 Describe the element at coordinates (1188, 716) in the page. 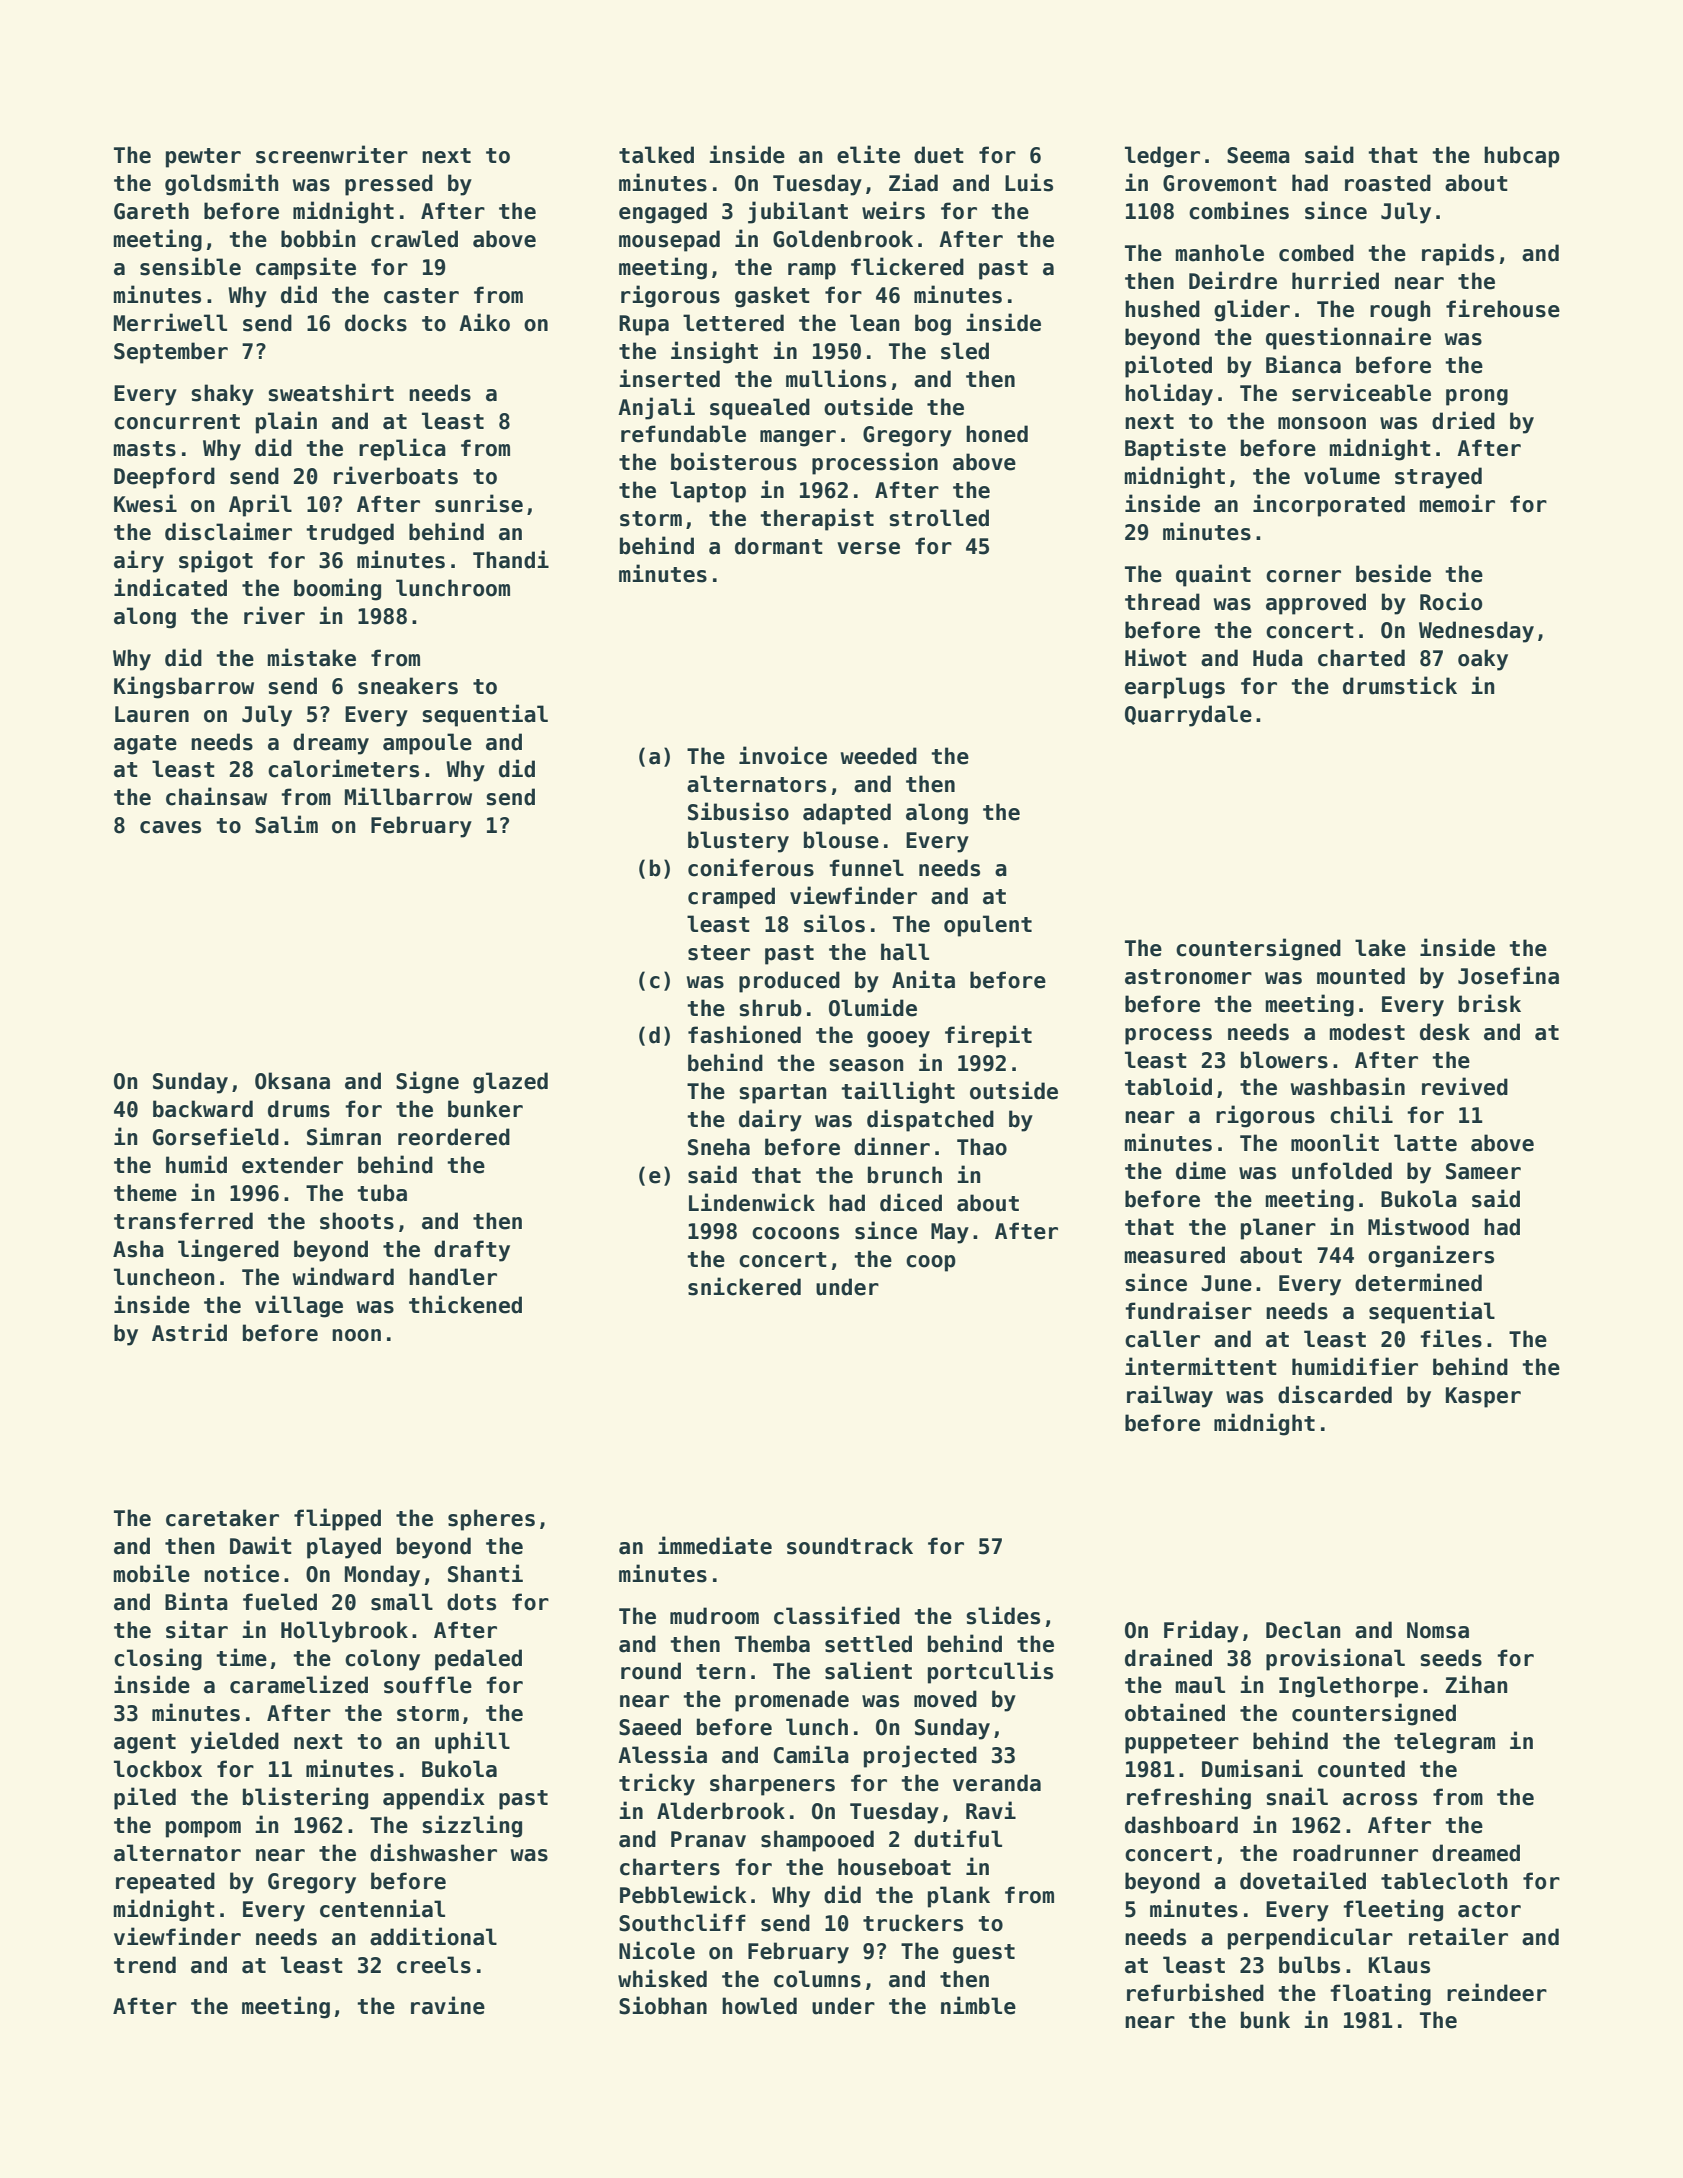

I see `Quarrydale` at that location.
